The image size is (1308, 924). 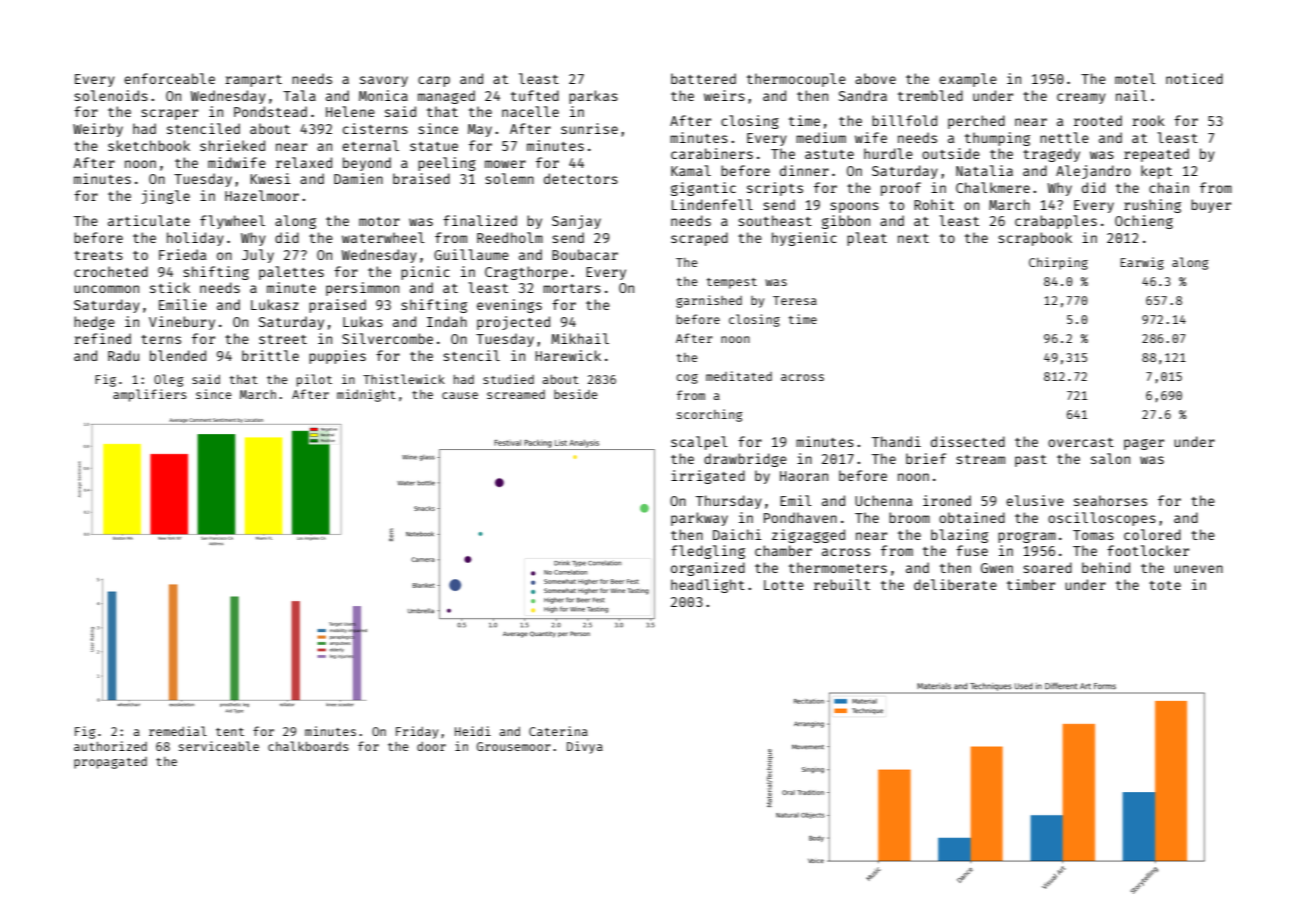 What do you see at coordinates (585, 747) in the page?
I see `Divya` at bounding box center [585, 747].
